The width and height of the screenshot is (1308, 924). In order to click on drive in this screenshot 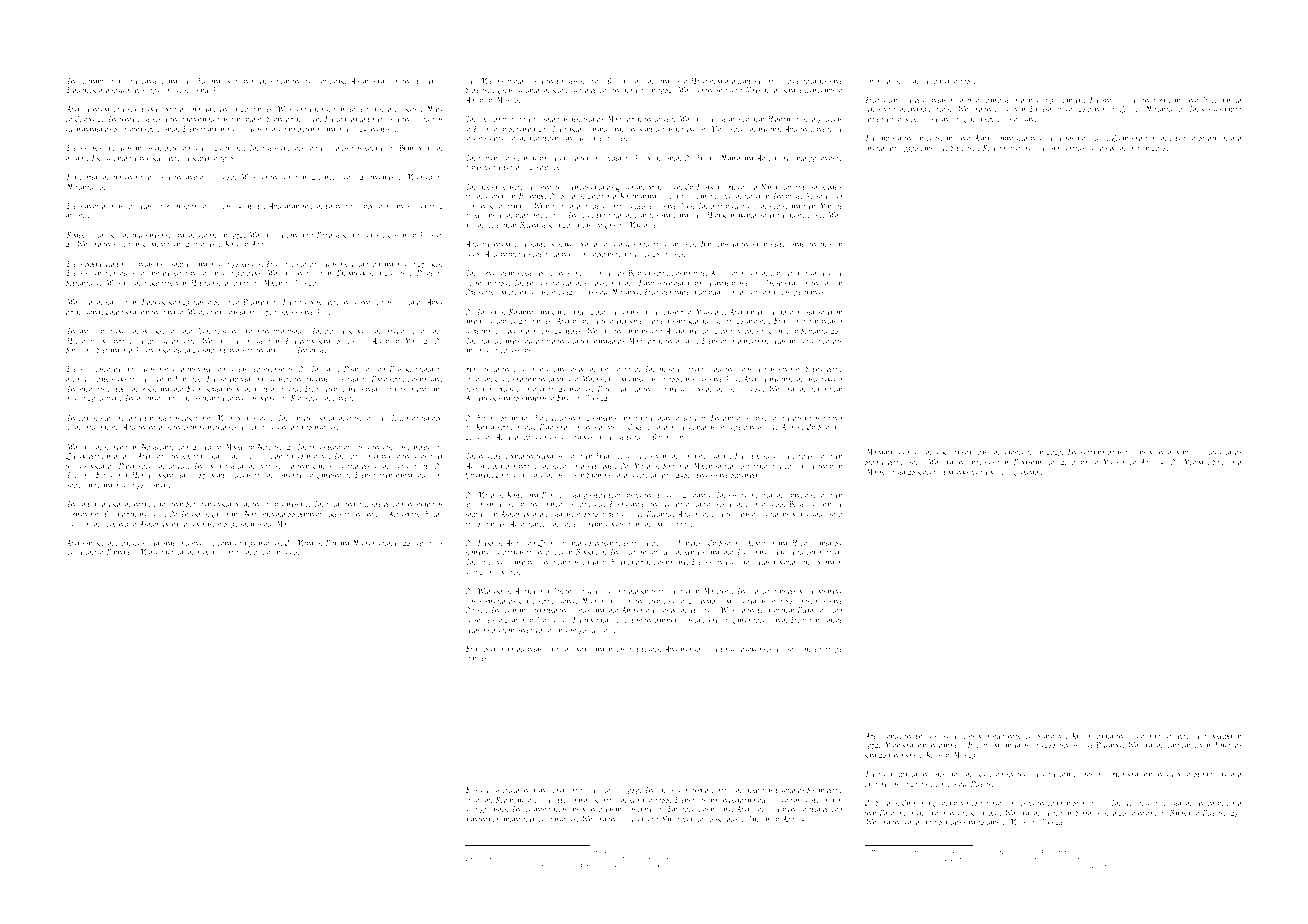, I will do `click(93, 484)`.
